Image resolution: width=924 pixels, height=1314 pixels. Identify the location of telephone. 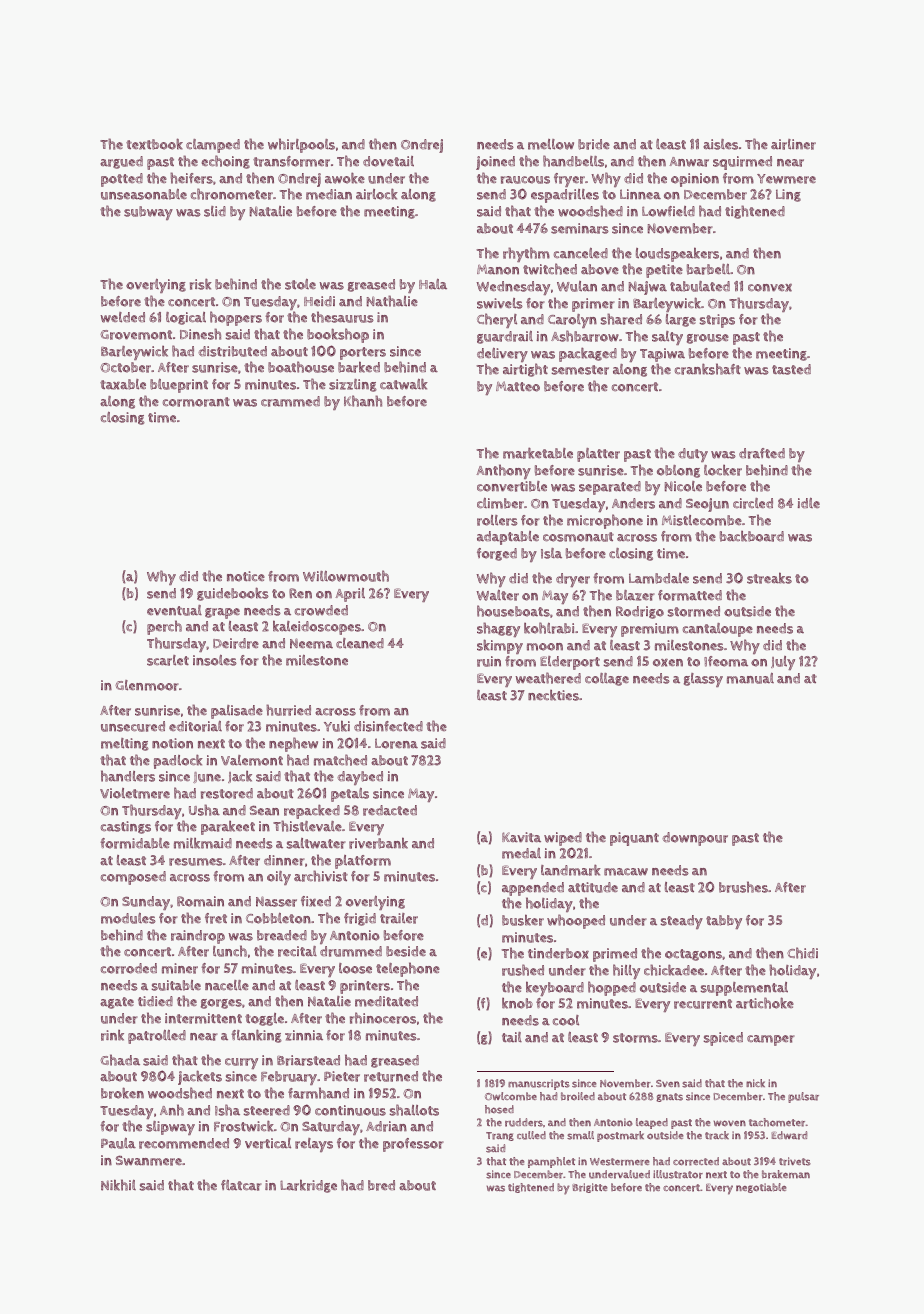
(408, 969).
